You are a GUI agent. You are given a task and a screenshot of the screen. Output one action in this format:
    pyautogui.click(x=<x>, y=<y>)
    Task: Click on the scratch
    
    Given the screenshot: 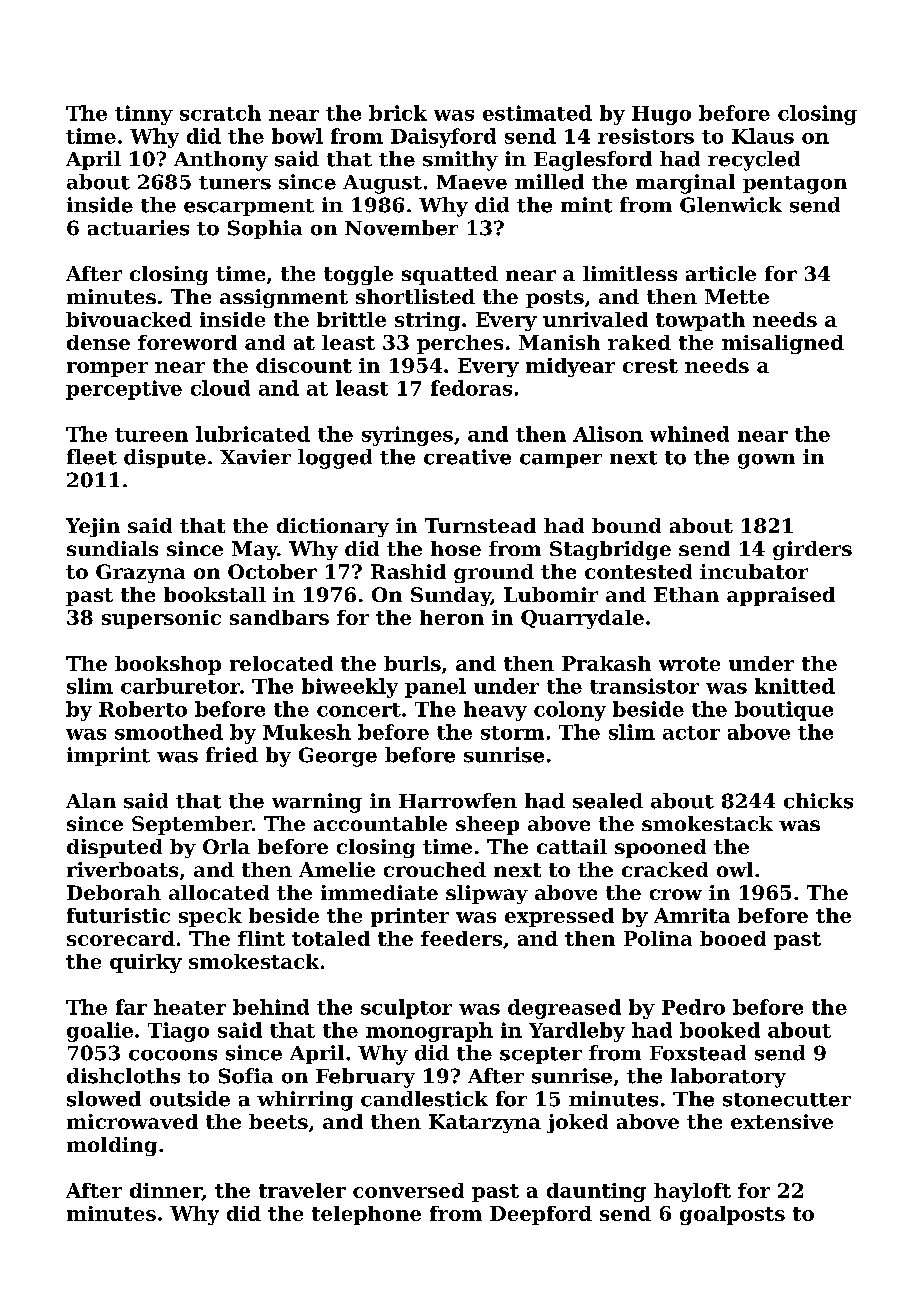 What is the action you would take?
    pyautogui.click(x=220, y=113)
